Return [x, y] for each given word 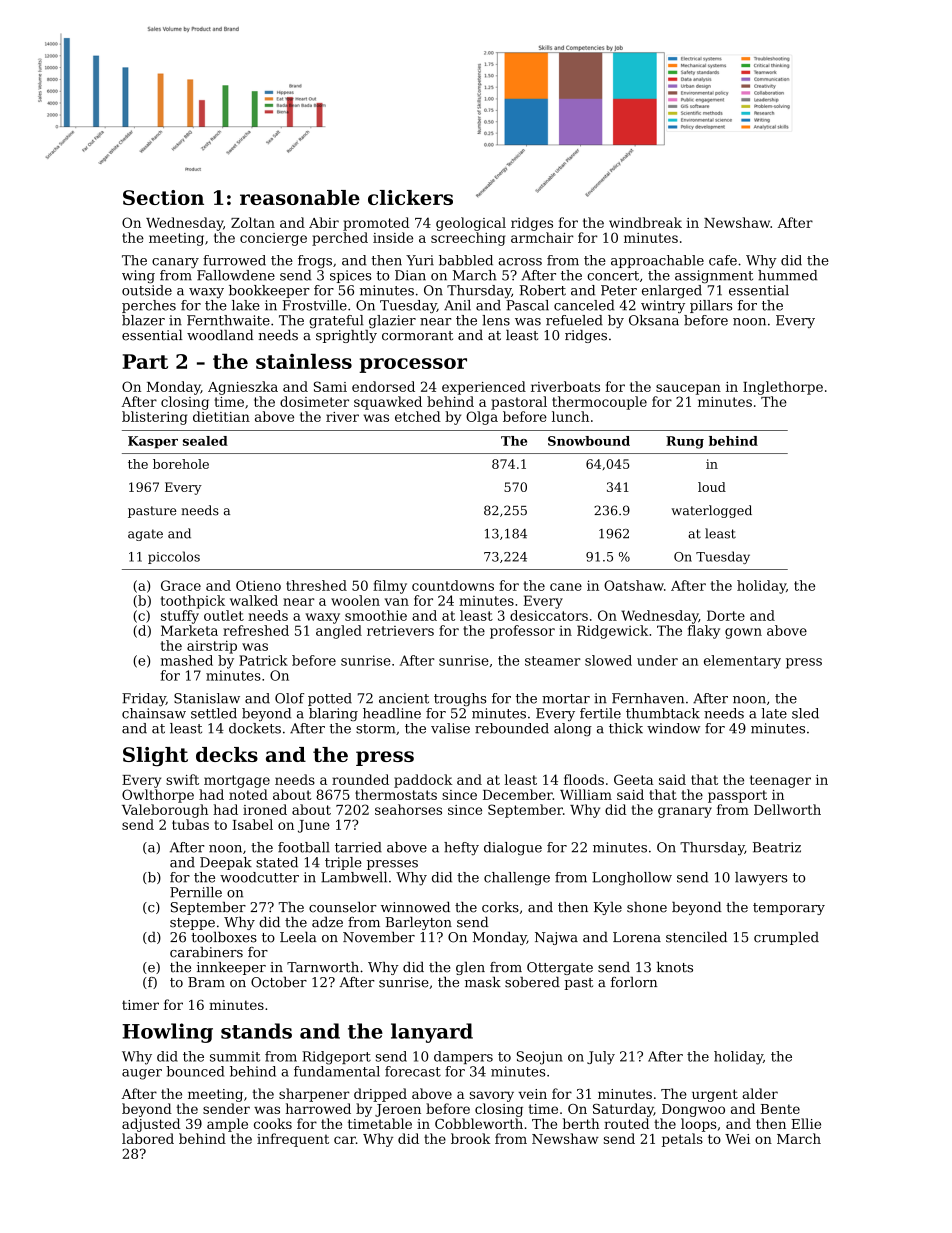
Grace [181, 585]
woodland [220, 335]
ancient [404, 698]
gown [743, 633]
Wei [737, 1139]
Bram [206, 982]
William [586, 794]
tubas [190, 824]
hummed [787, 275]
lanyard [432, 1033]
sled [805, 713]
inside [393, 237]
